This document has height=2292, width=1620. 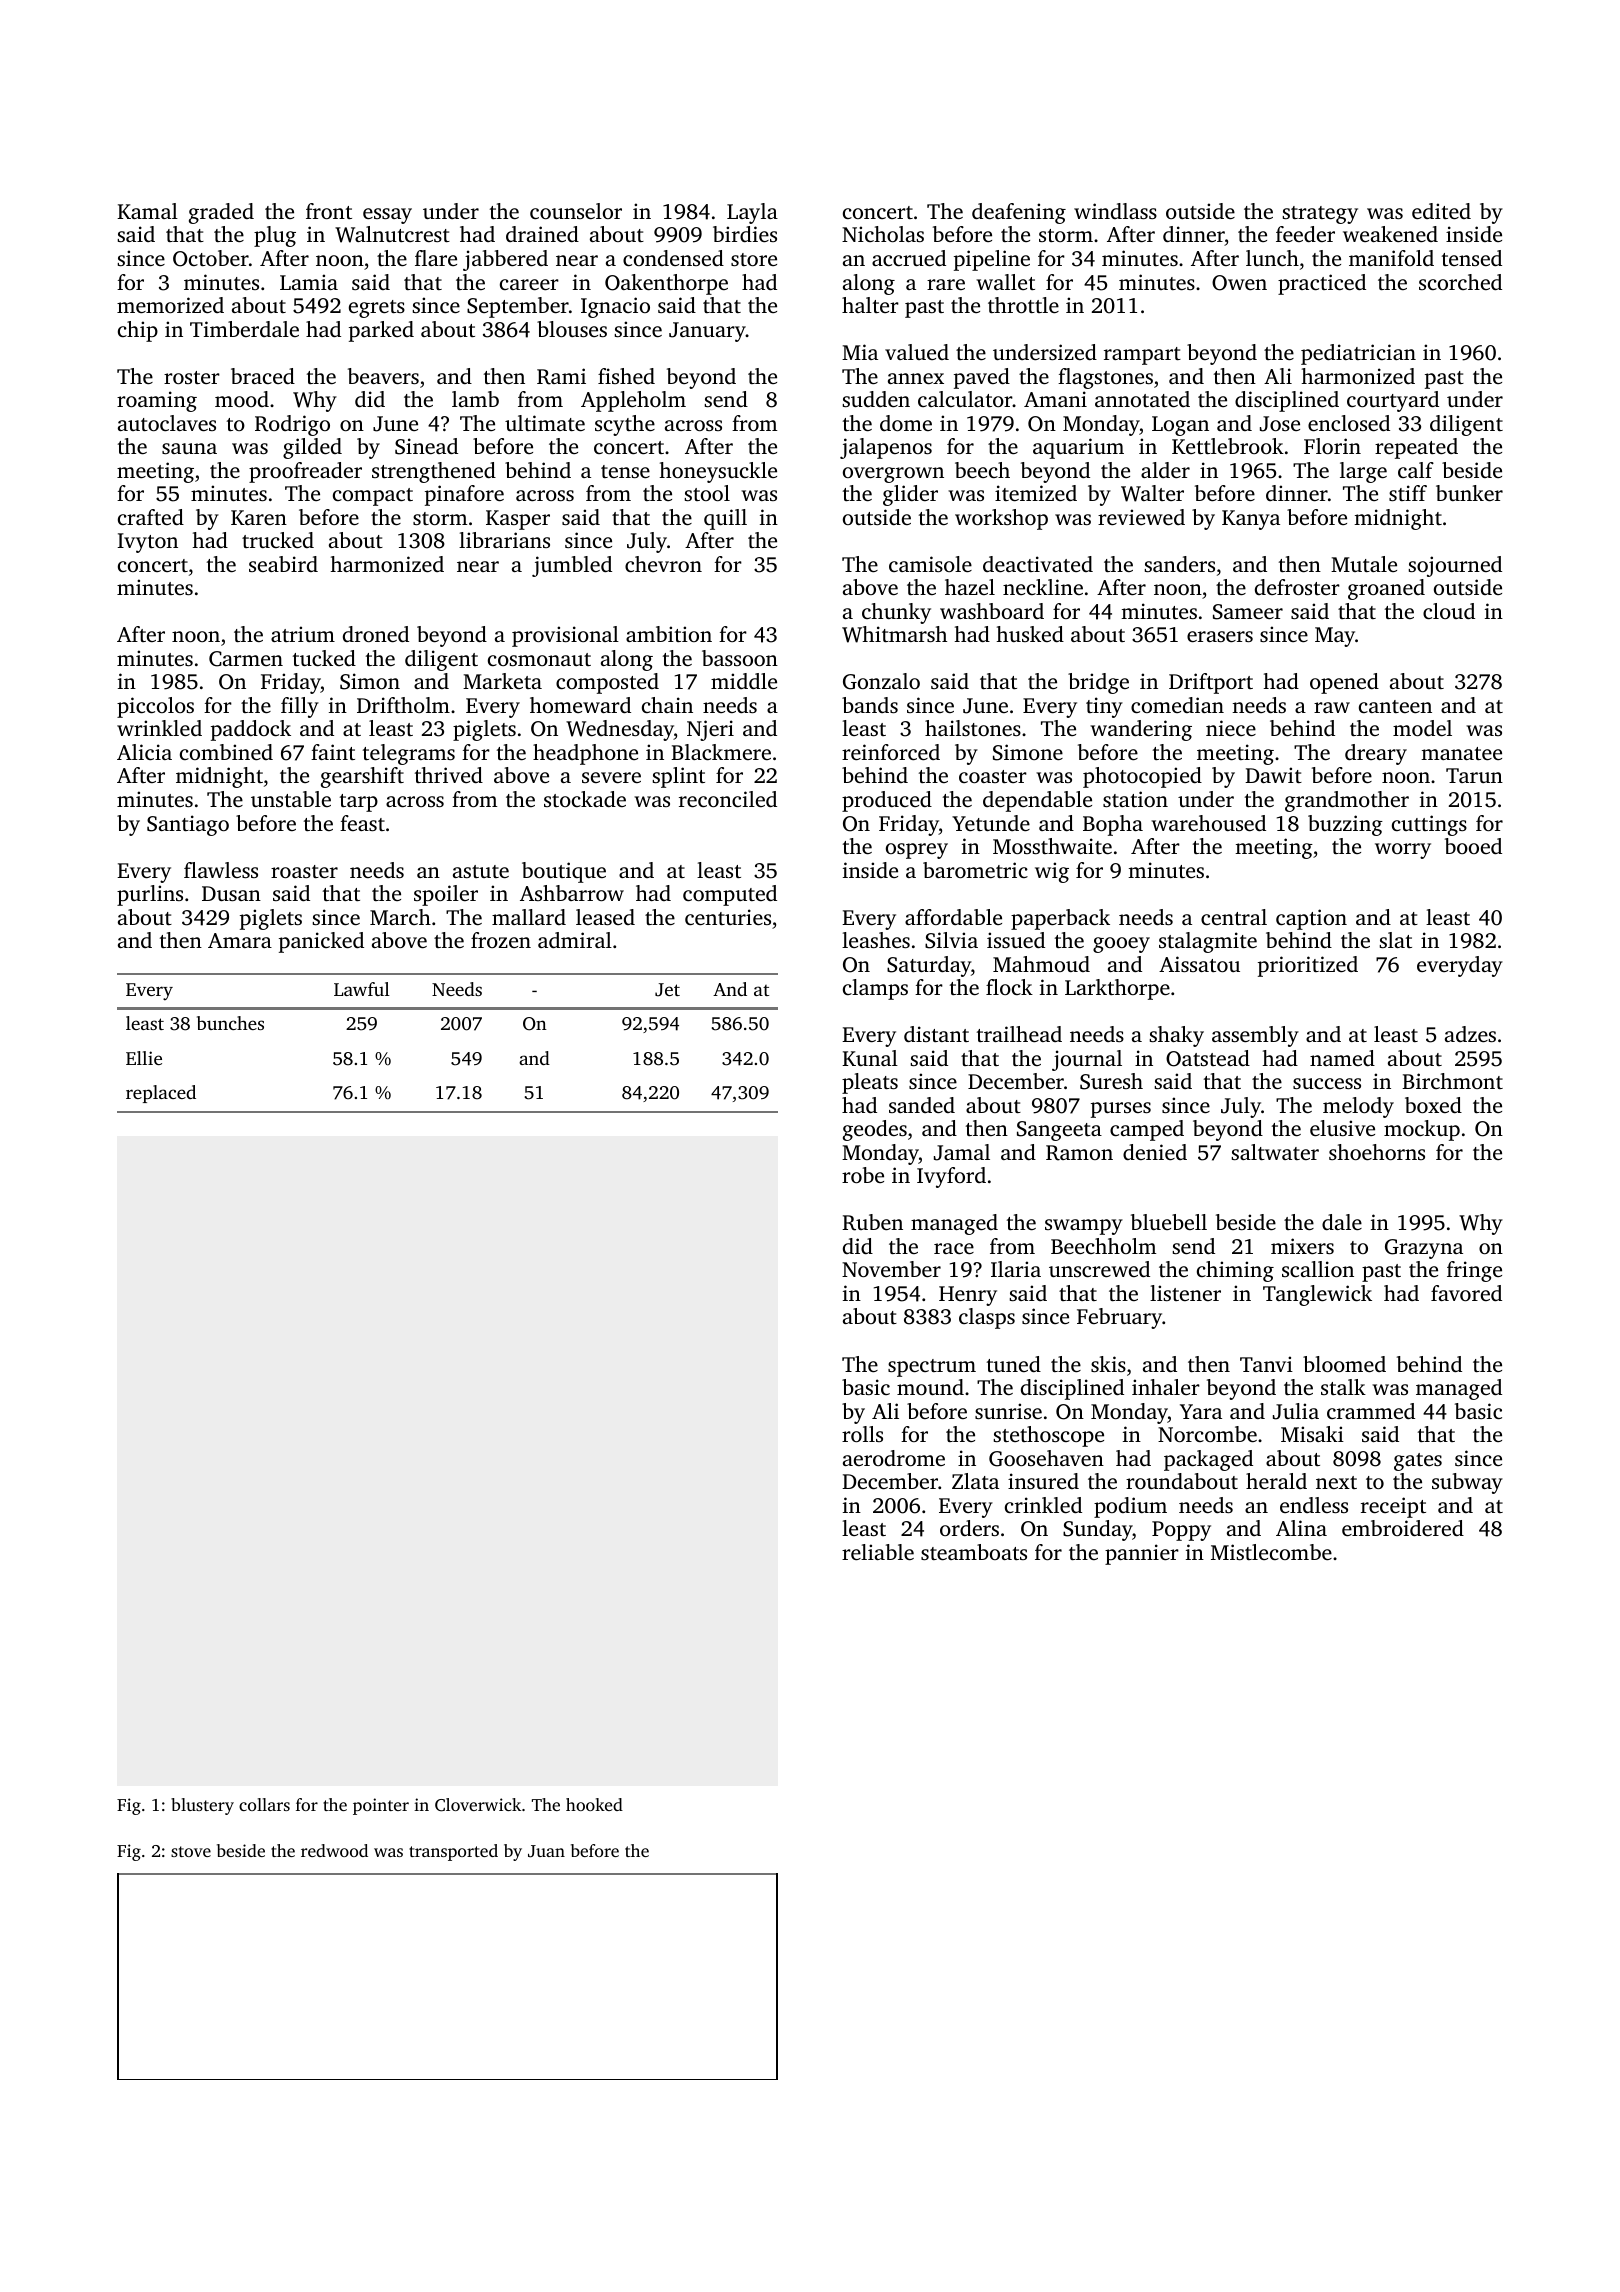 What do you see at coordinates (862, 1434) in the document?
I see `rolls` at bounding box center [862, 1434].
